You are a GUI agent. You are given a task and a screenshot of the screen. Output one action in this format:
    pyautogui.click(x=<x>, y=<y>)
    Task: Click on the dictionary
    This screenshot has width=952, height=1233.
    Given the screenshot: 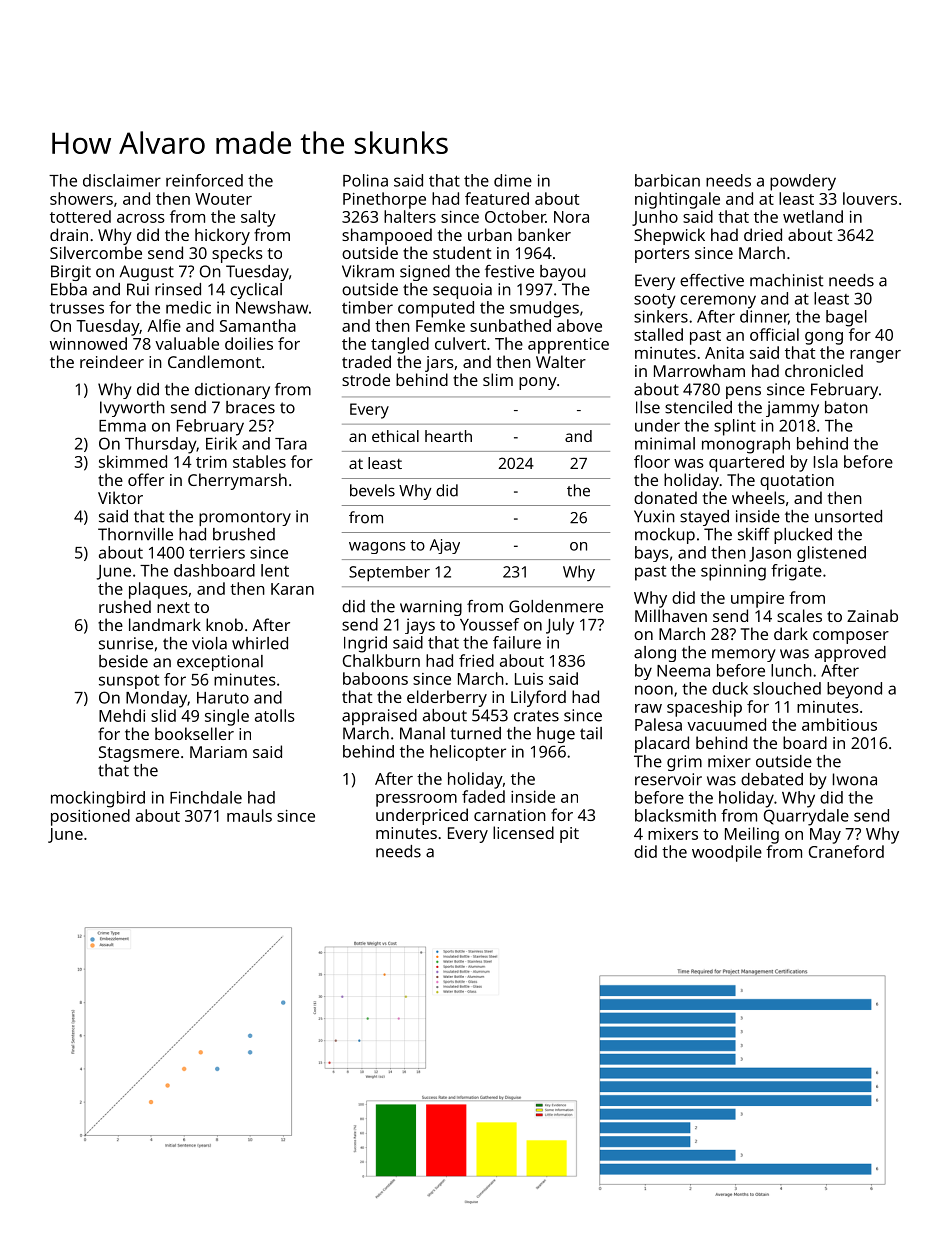 What is the action you would take?
    pyautogui.click(x=232, y=391)
